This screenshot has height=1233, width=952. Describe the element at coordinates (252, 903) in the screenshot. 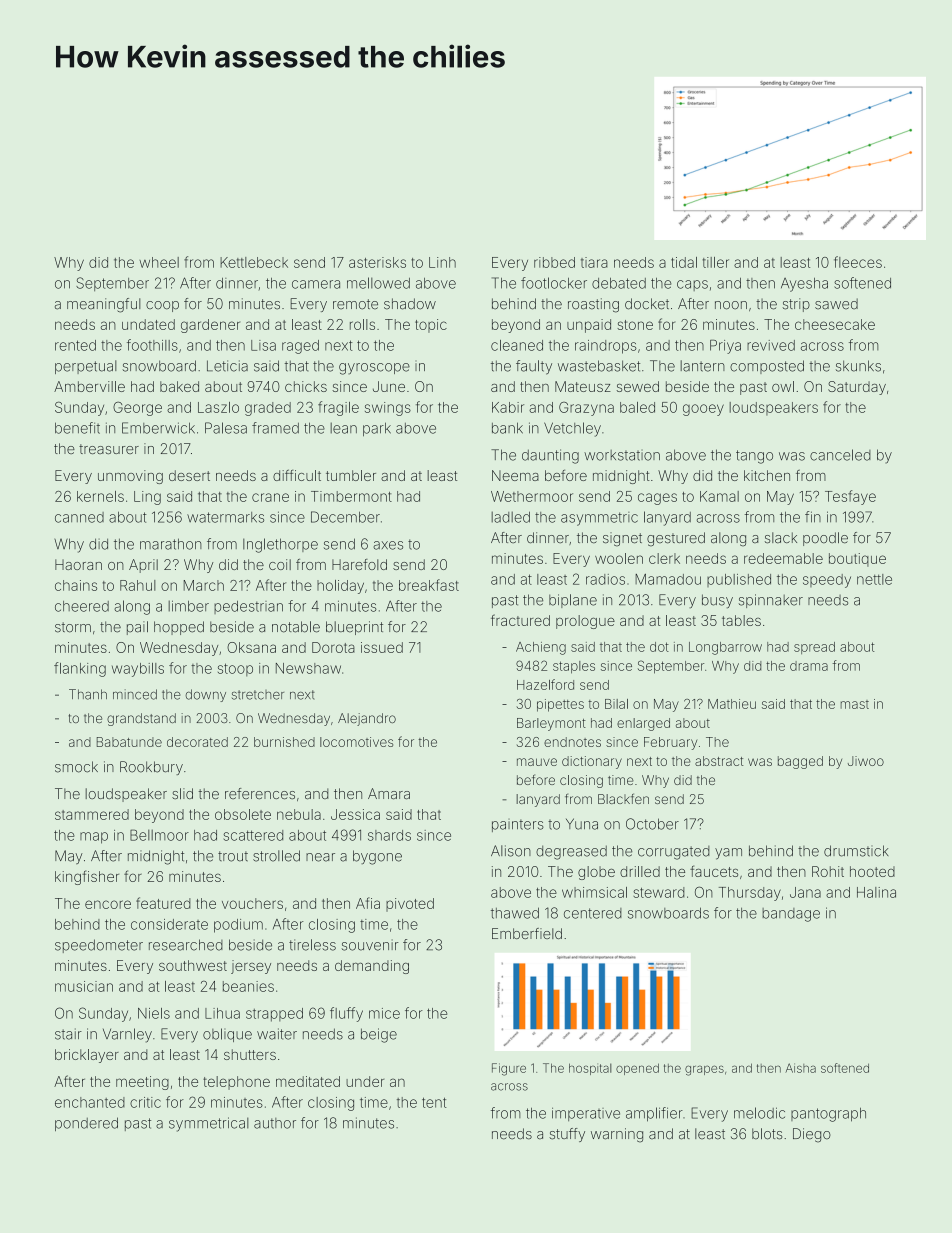

I see `vouchers` at that location.
